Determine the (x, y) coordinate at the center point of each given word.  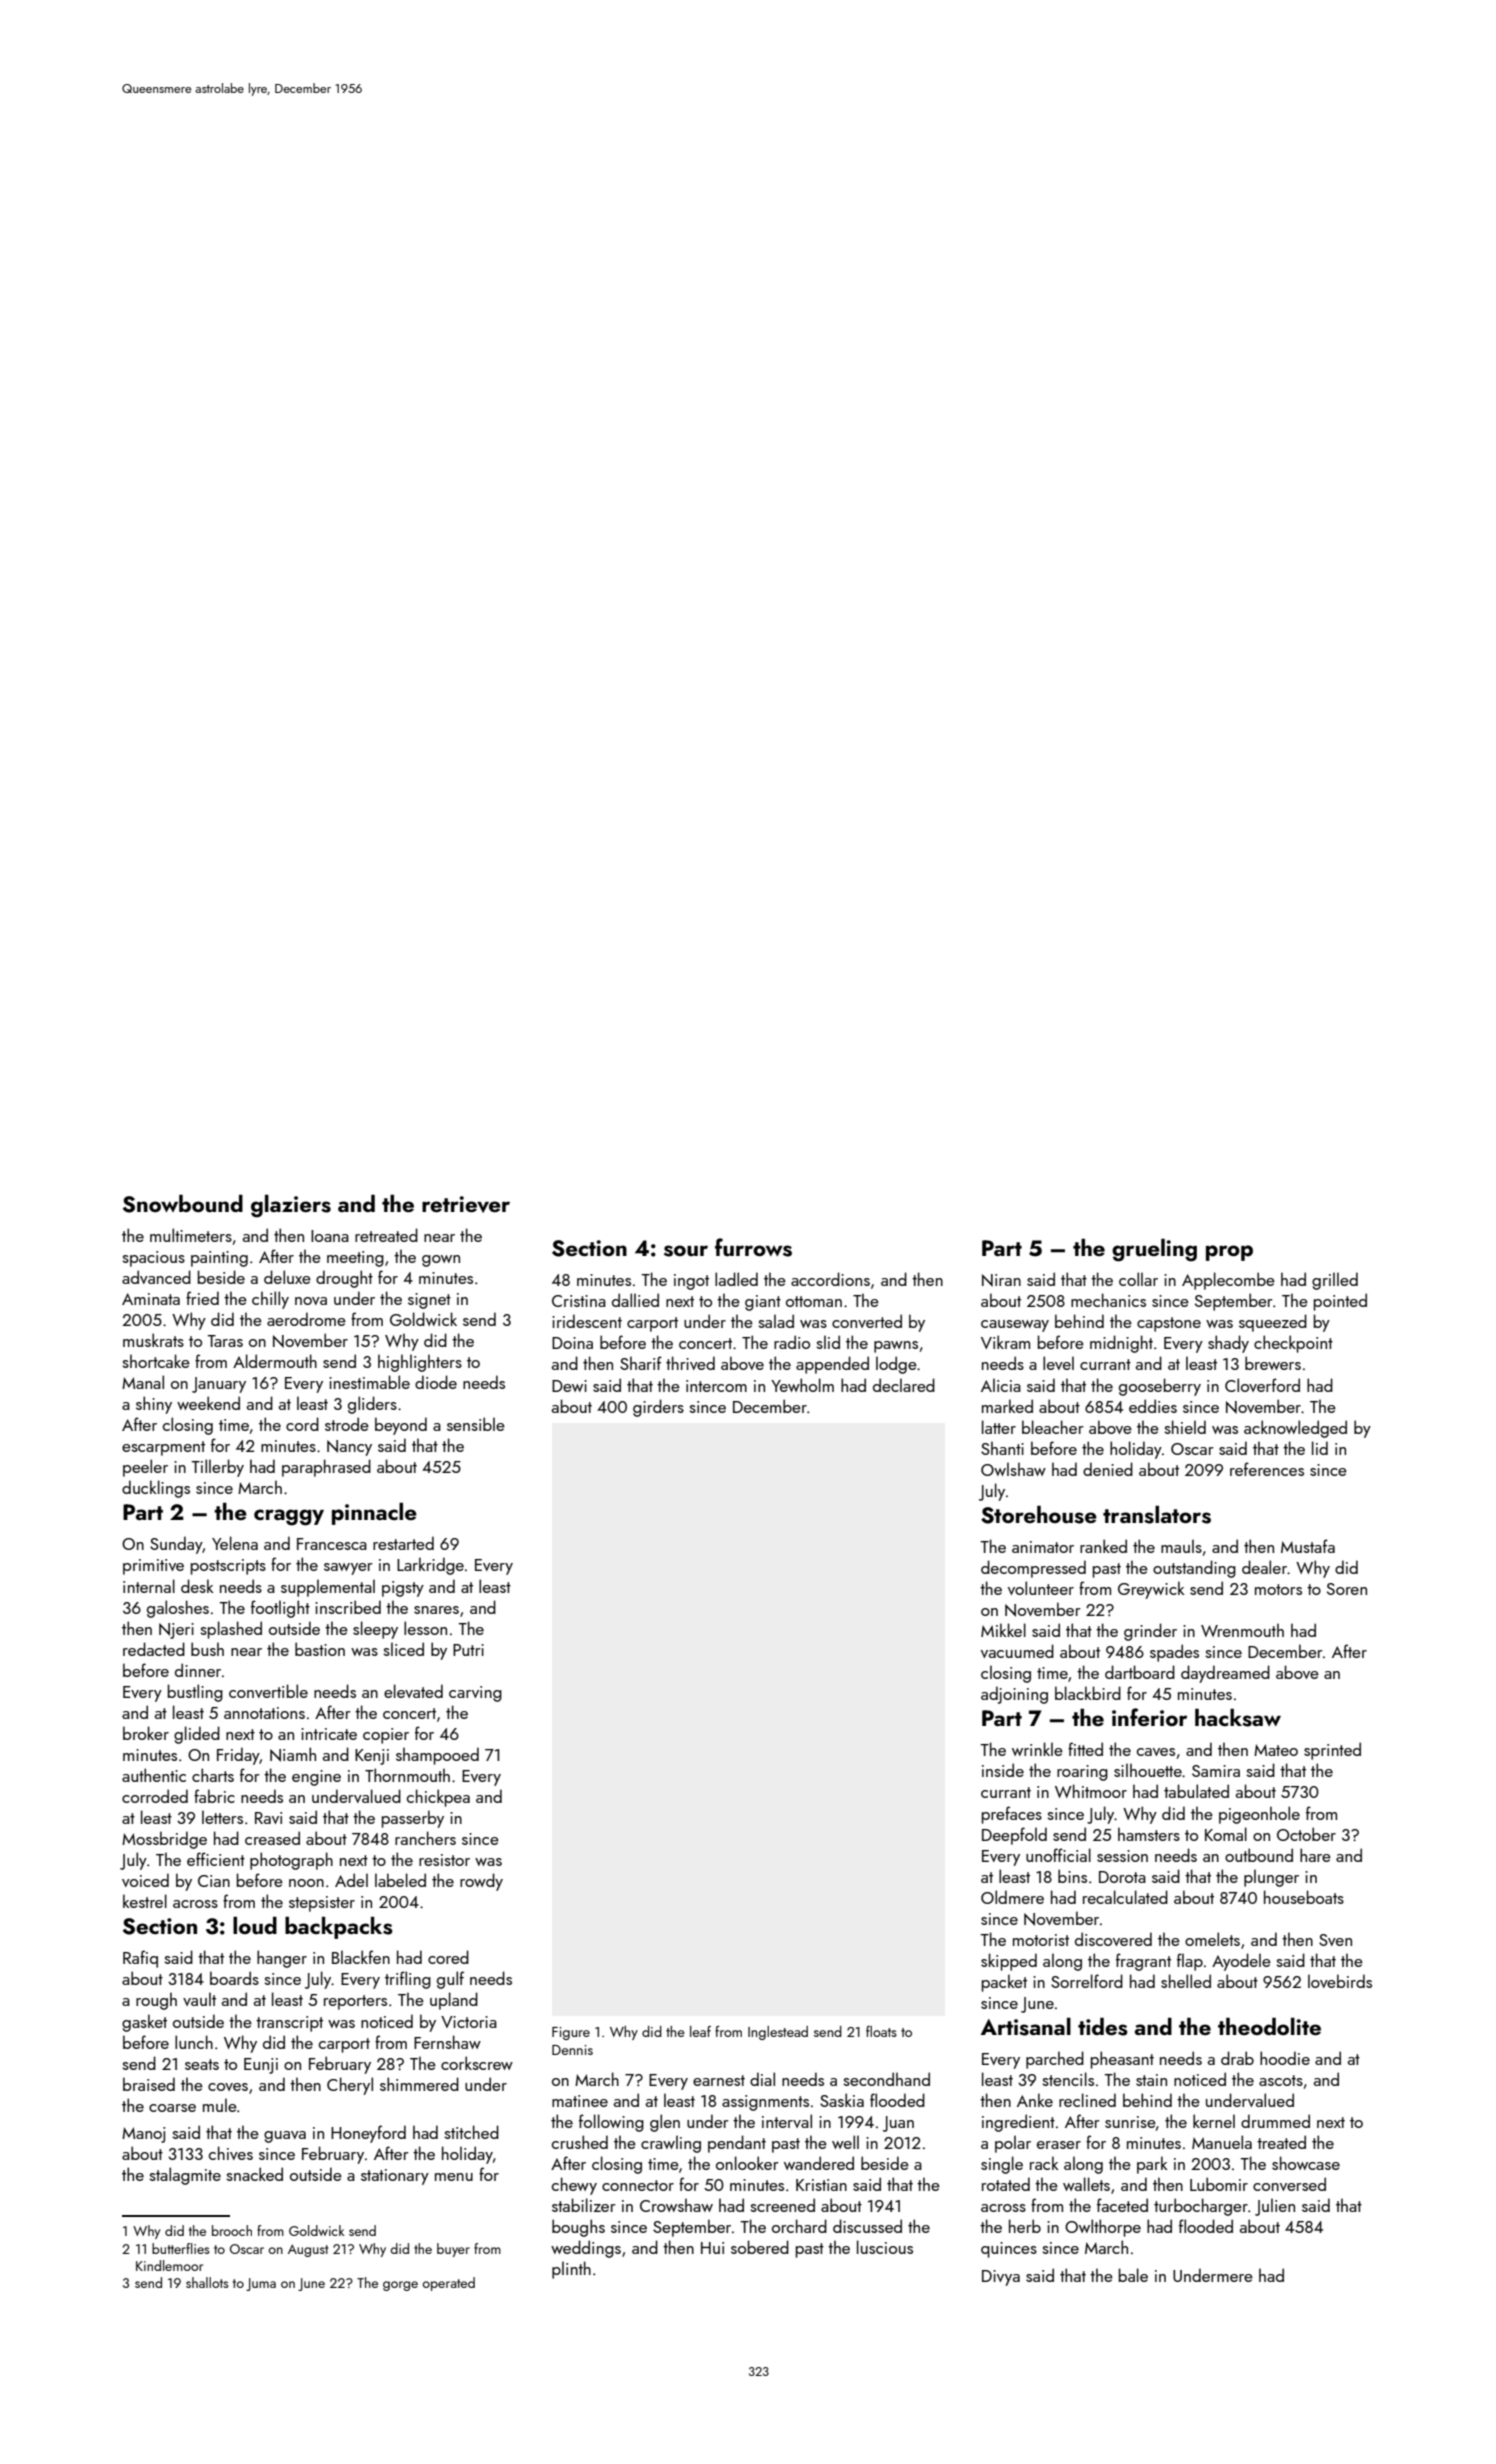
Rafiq (140, 1959)
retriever (466, 1204)
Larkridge (430, 1566)
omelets (1212, 1939)
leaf (700, 2031)
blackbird (1088, 1693)
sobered (760, 2247)
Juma (261, 2284)
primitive (153, 1567)
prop (1229, 1253)
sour (686, 1251)
